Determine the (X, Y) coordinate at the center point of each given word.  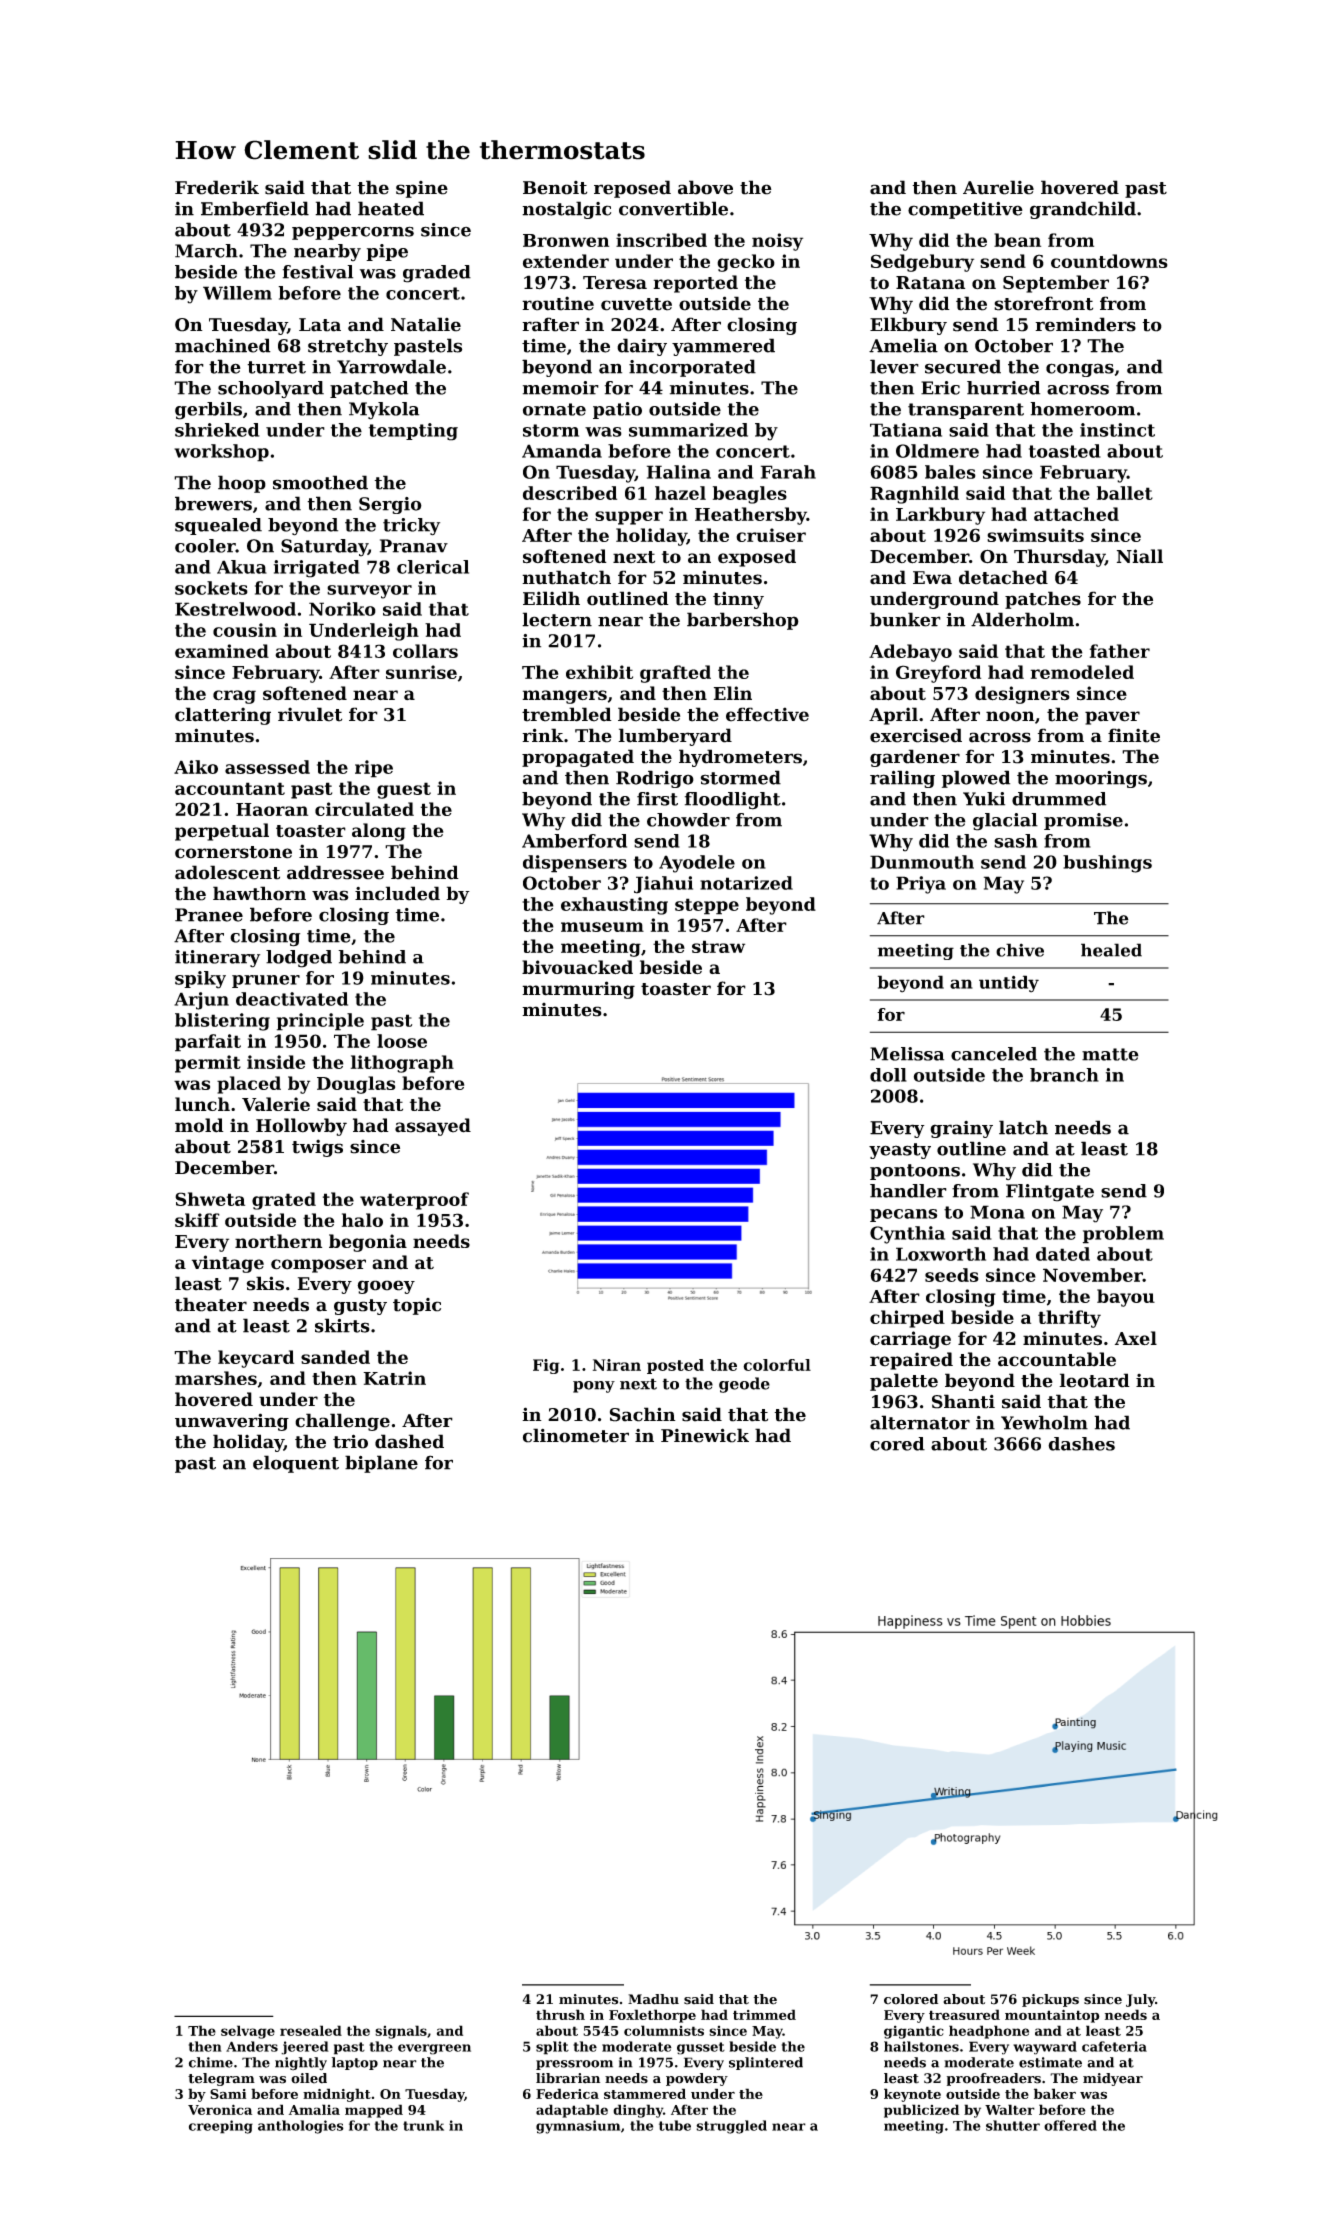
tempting (413, 432)
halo (362, 1220)
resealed (311, 2030)
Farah (788, 472)
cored (897, 1444)
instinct (1117, 430)
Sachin (643, 1414)
